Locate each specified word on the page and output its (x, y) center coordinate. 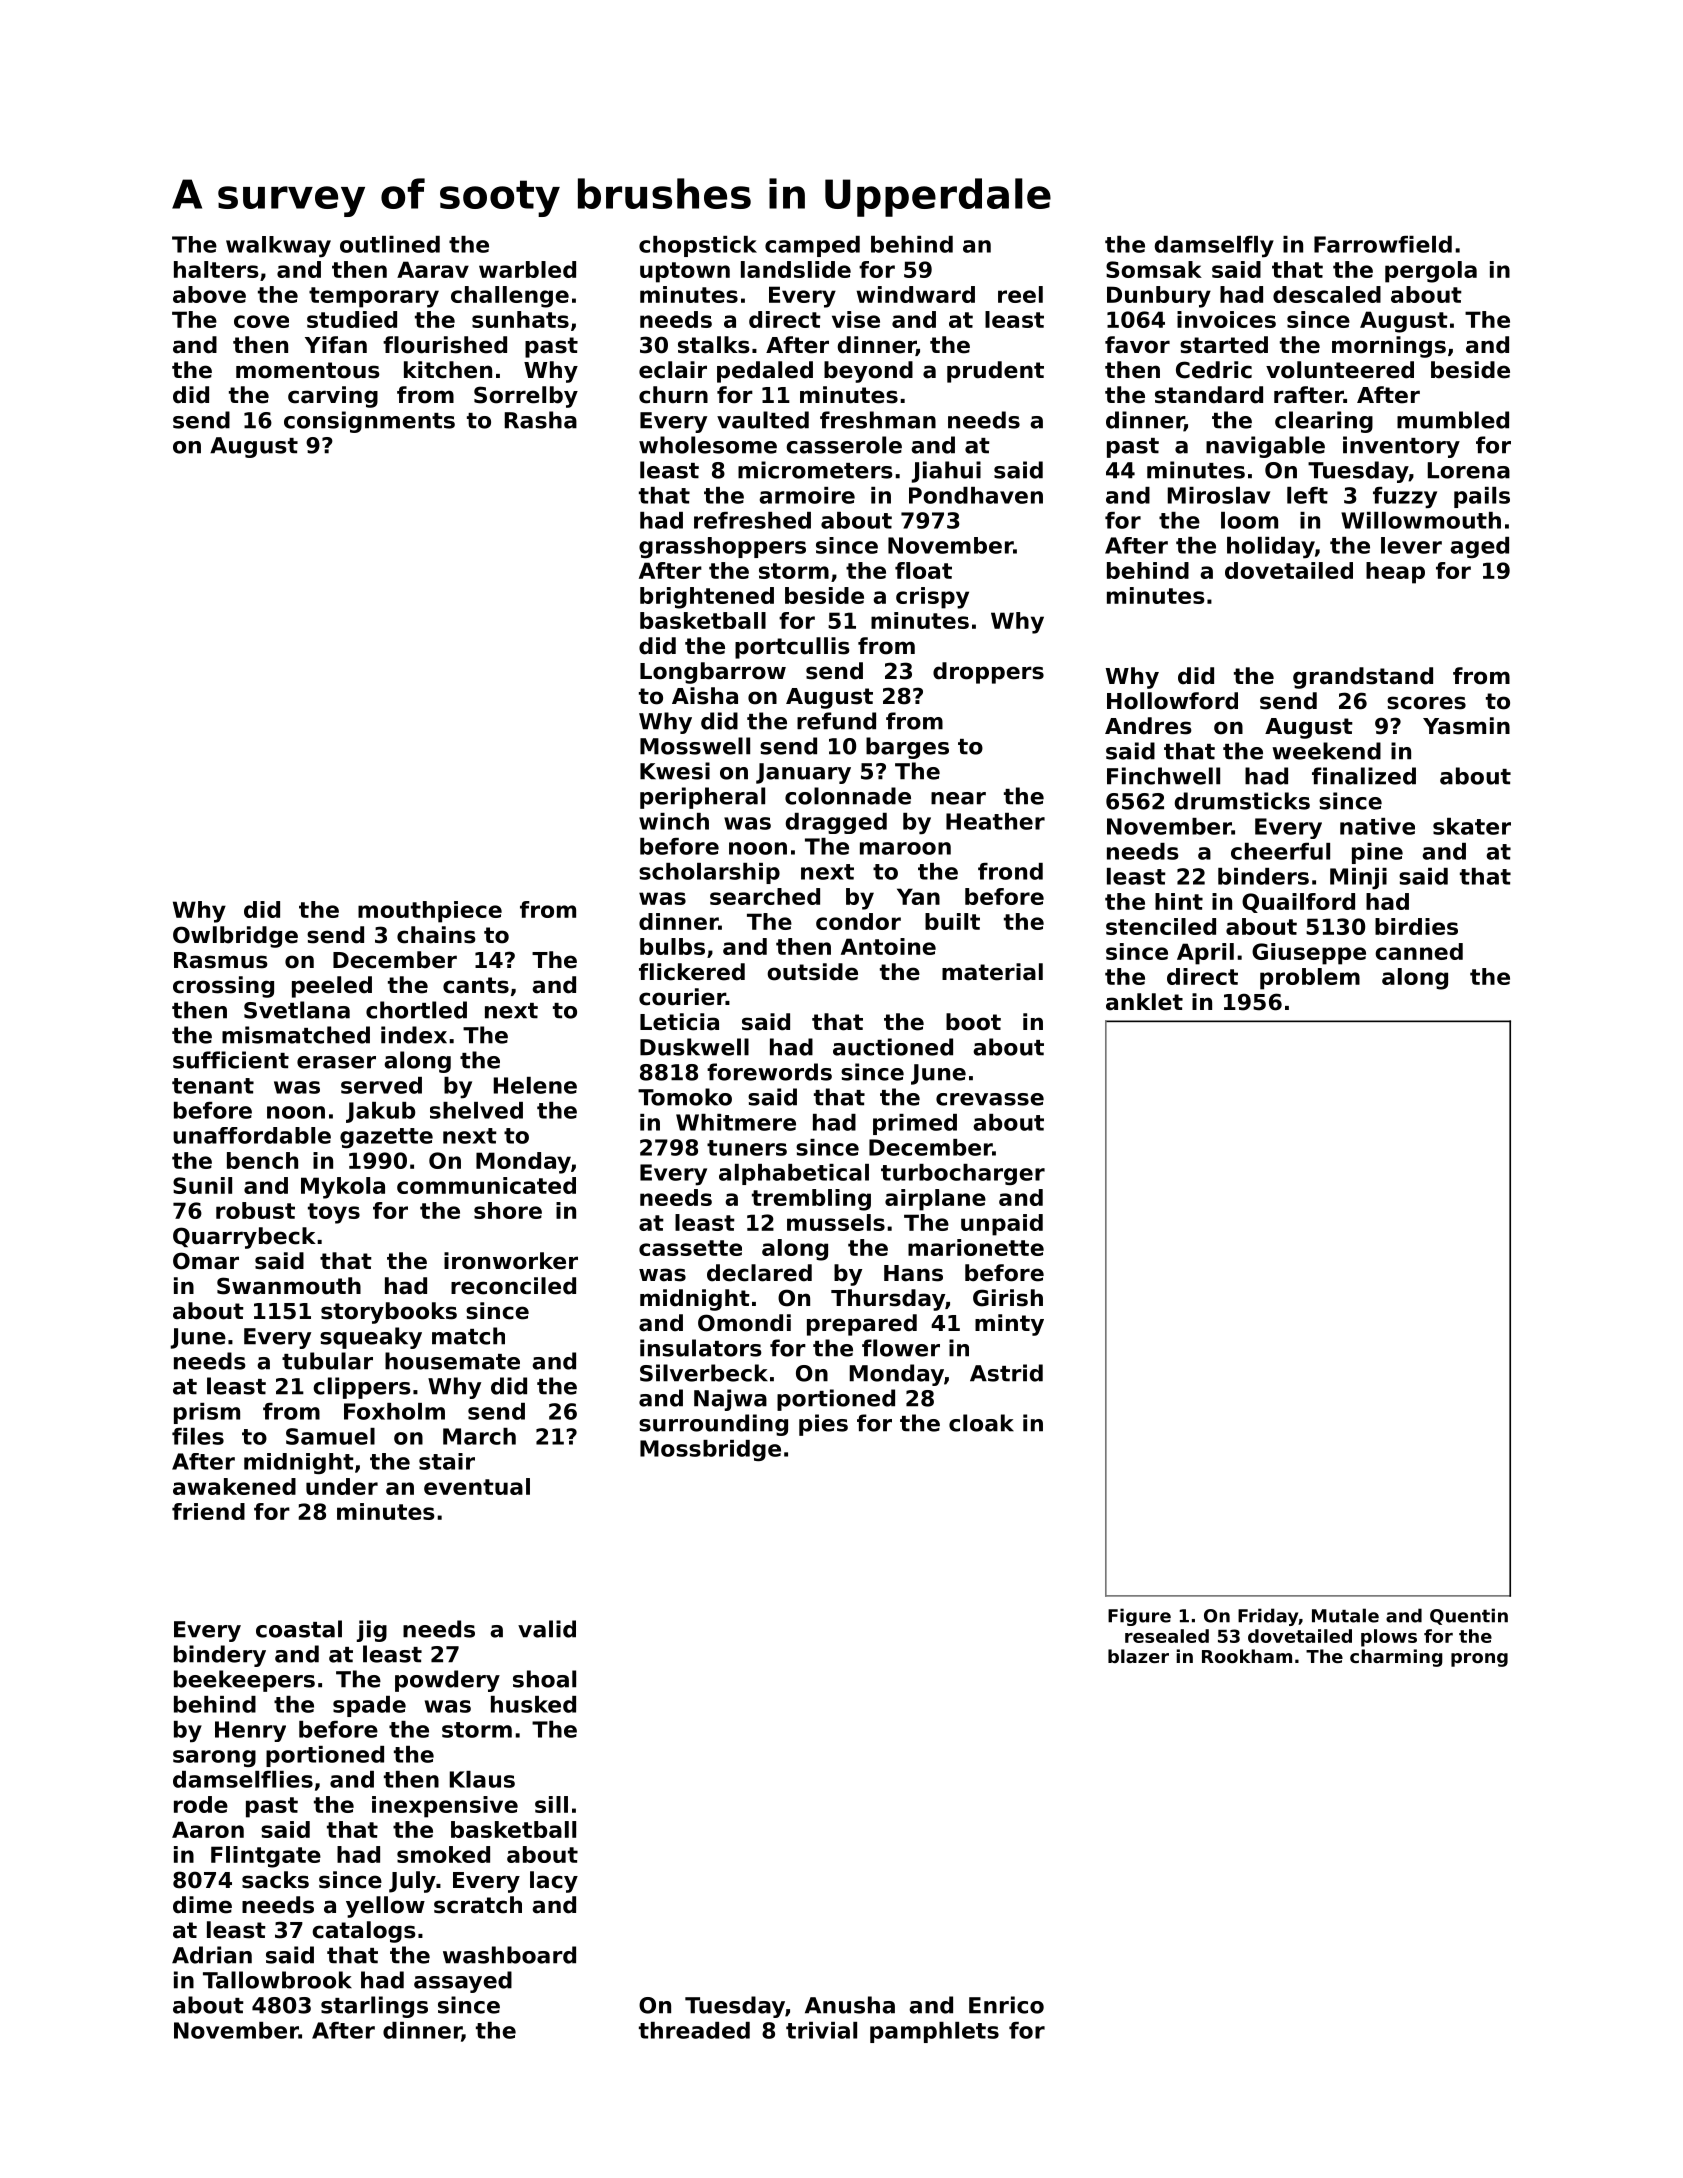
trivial (821, 2030)
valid (547, 1629)
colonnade (848, 796)
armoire (807, 495)
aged (1479, 547)
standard (1209, 395)
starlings (374, 2007)
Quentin (1469, 1616)
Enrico (1006, 2005)
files (198, 1436)
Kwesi (675, 771)
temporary (374, 297)
